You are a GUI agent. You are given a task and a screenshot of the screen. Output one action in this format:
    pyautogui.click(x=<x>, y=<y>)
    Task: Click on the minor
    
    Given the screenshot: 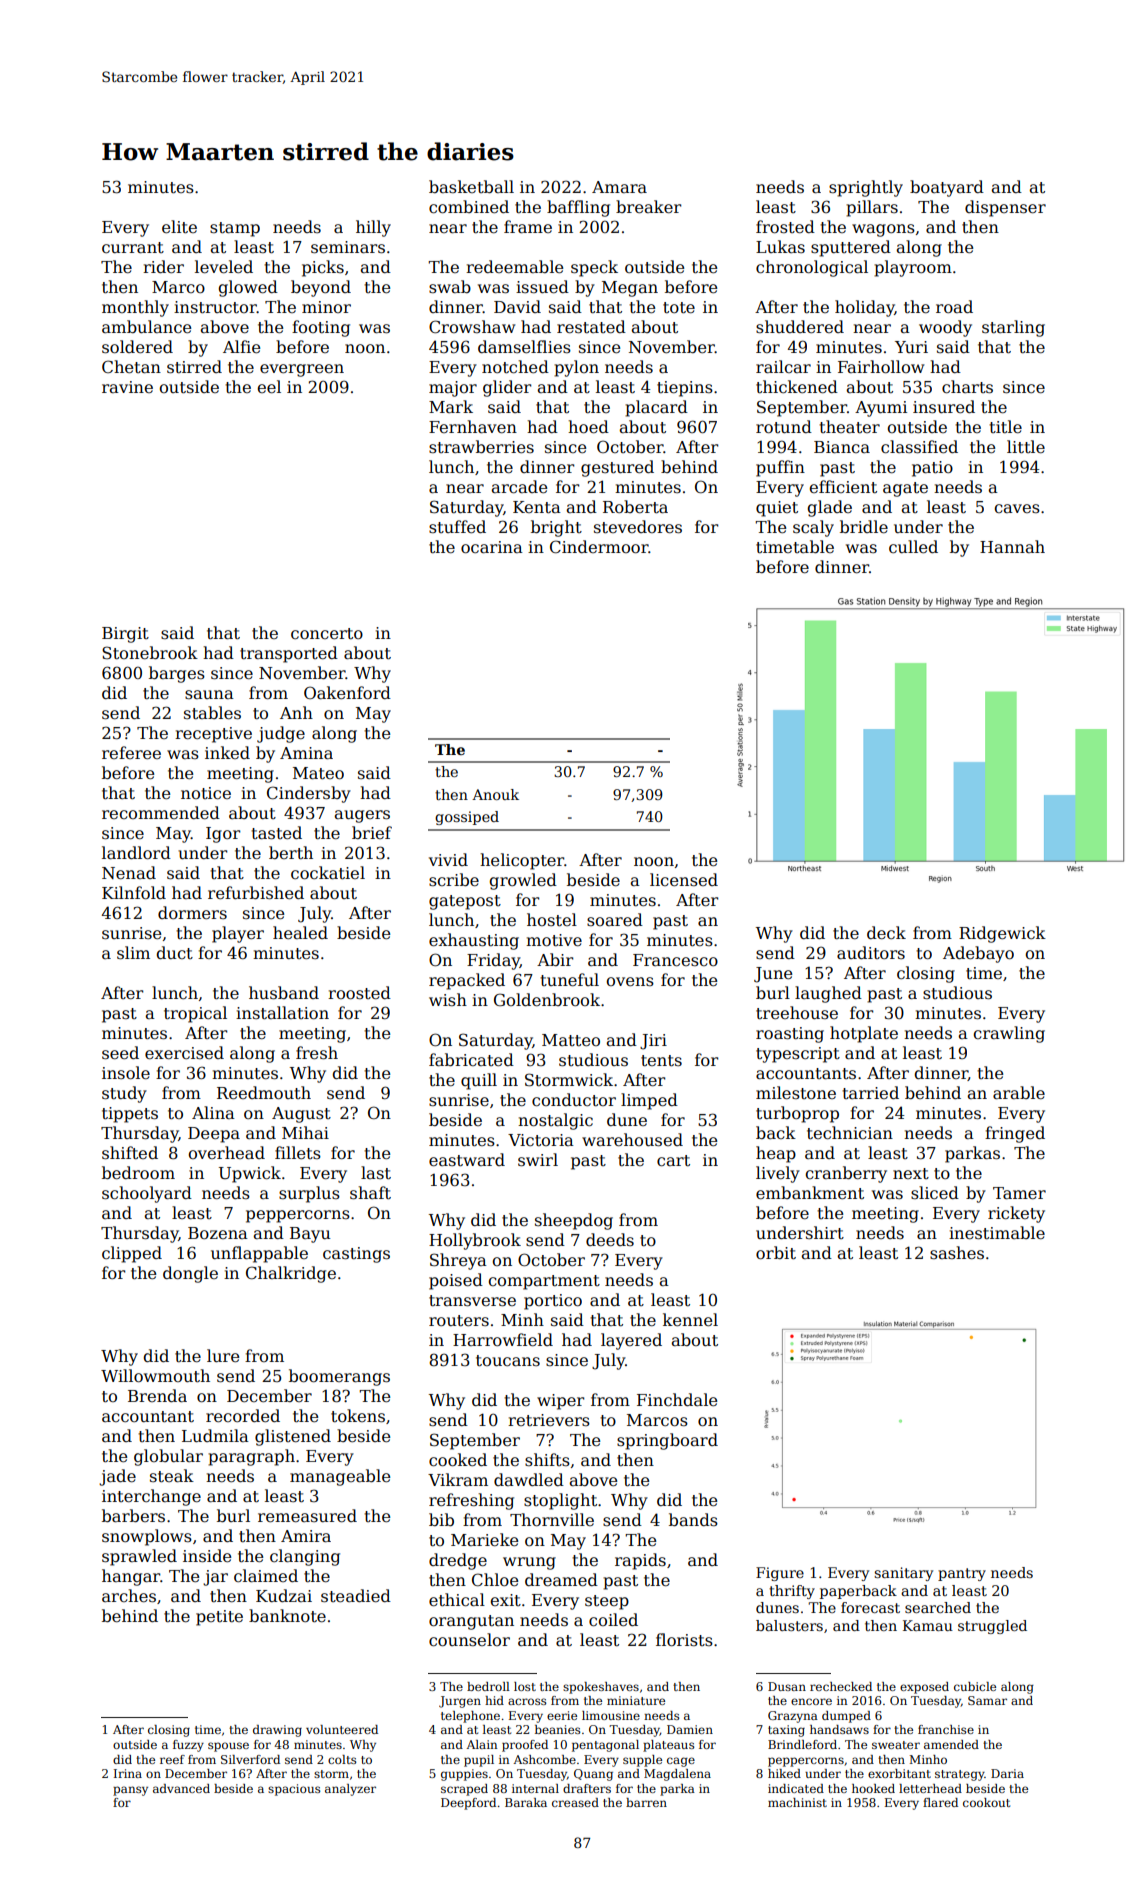 What is the action you would take?
    pyautogui.click(x=326, y=307)
